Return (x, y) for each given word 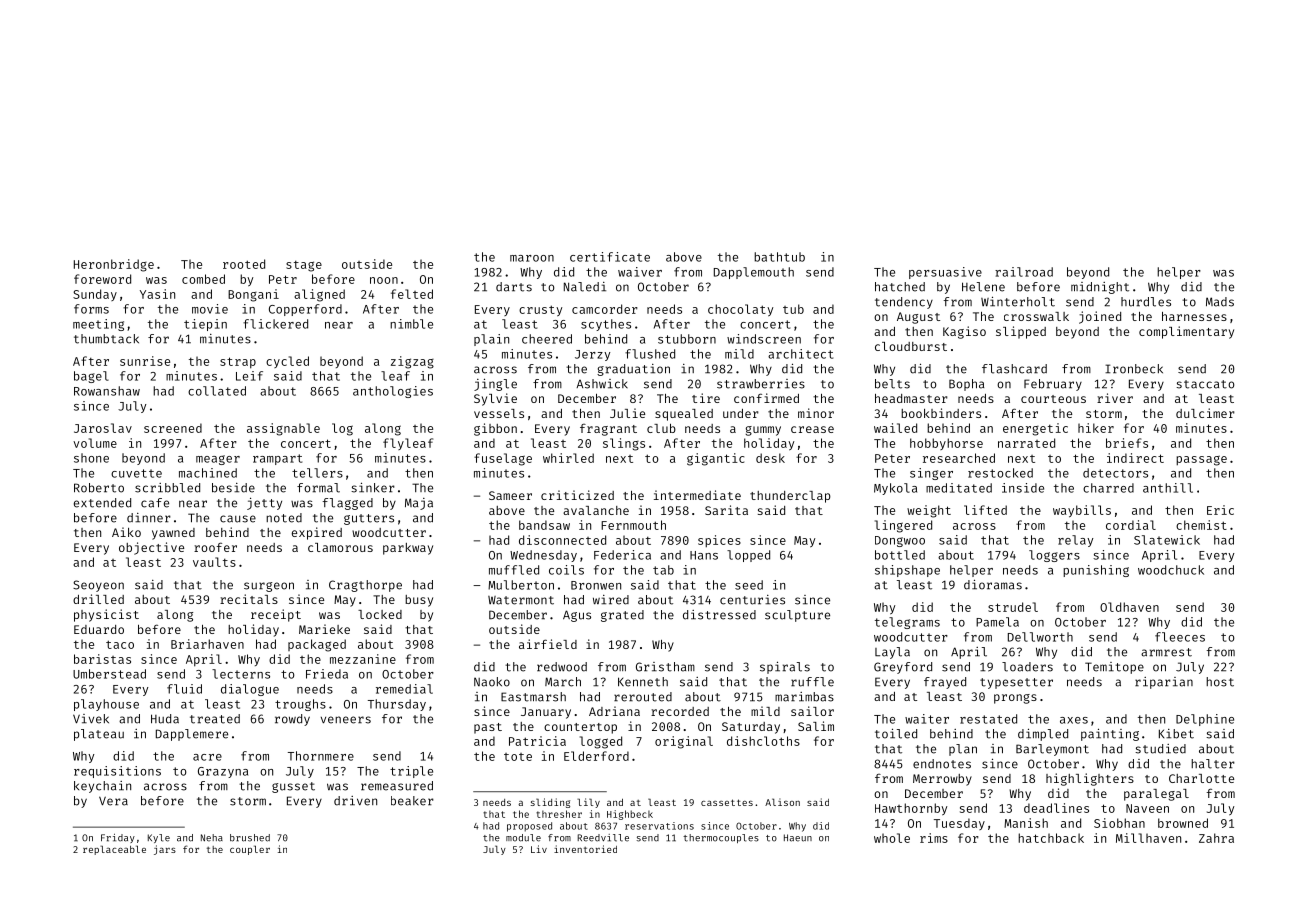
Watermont (521, 600)
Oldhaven (1129, 607)
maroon (532, 258)
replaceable (114, 850)
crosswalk (1036, 316)
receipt (276, 615)
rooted (244, 264)
